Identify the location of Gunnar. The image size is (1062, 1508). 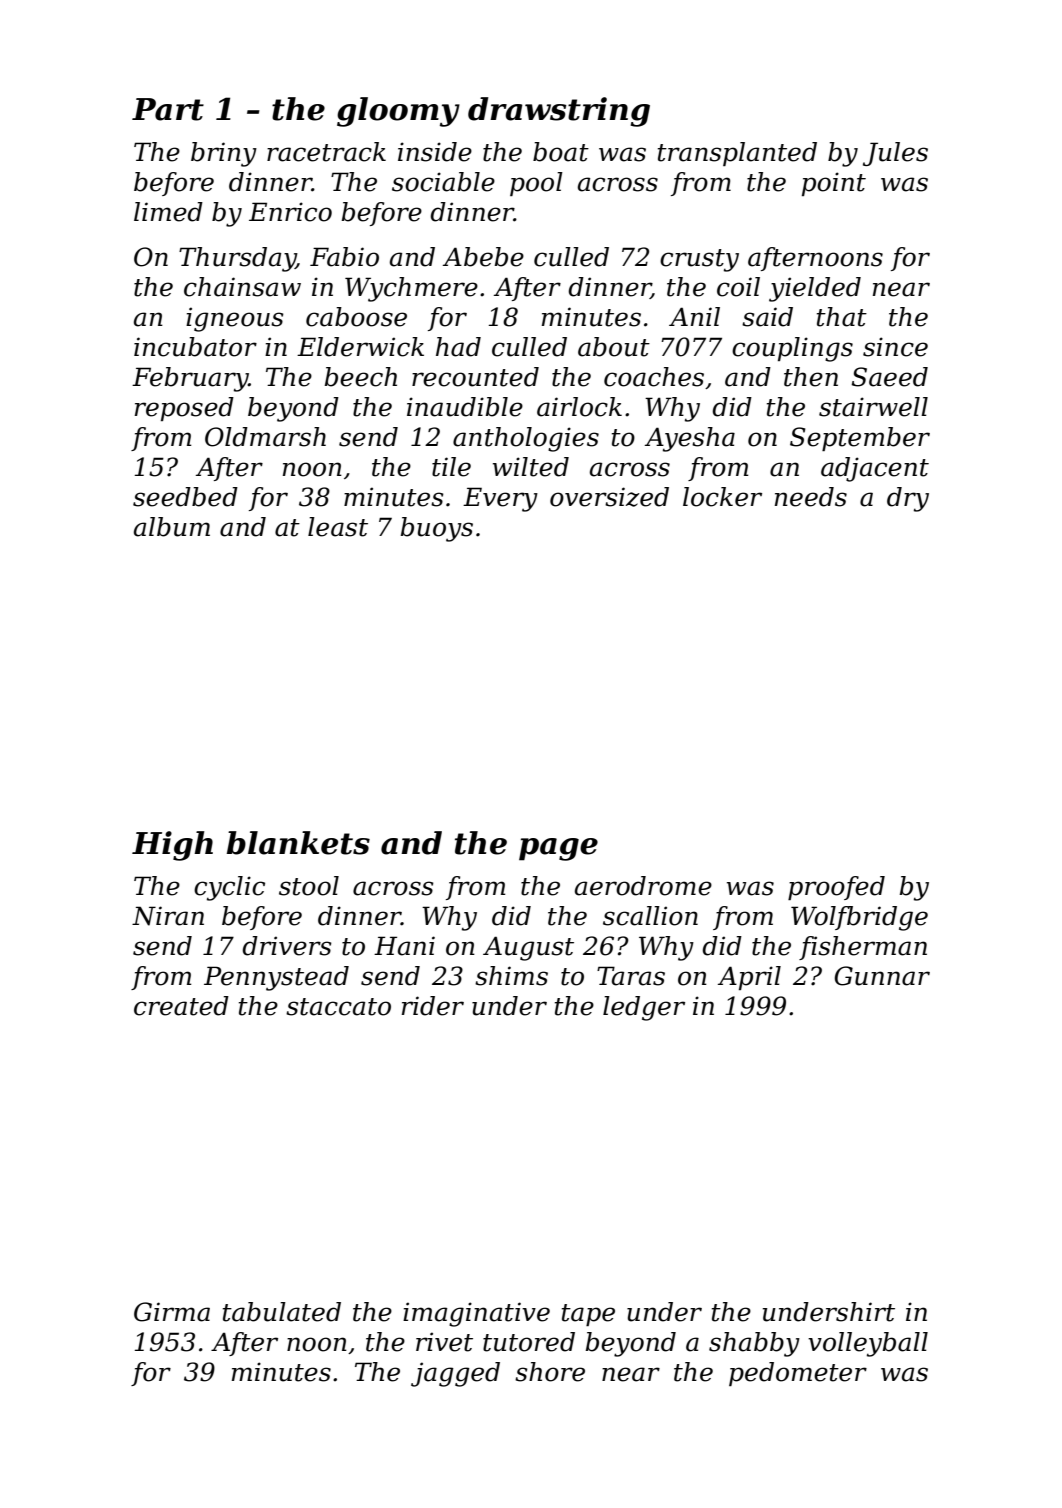
(882, 976).
